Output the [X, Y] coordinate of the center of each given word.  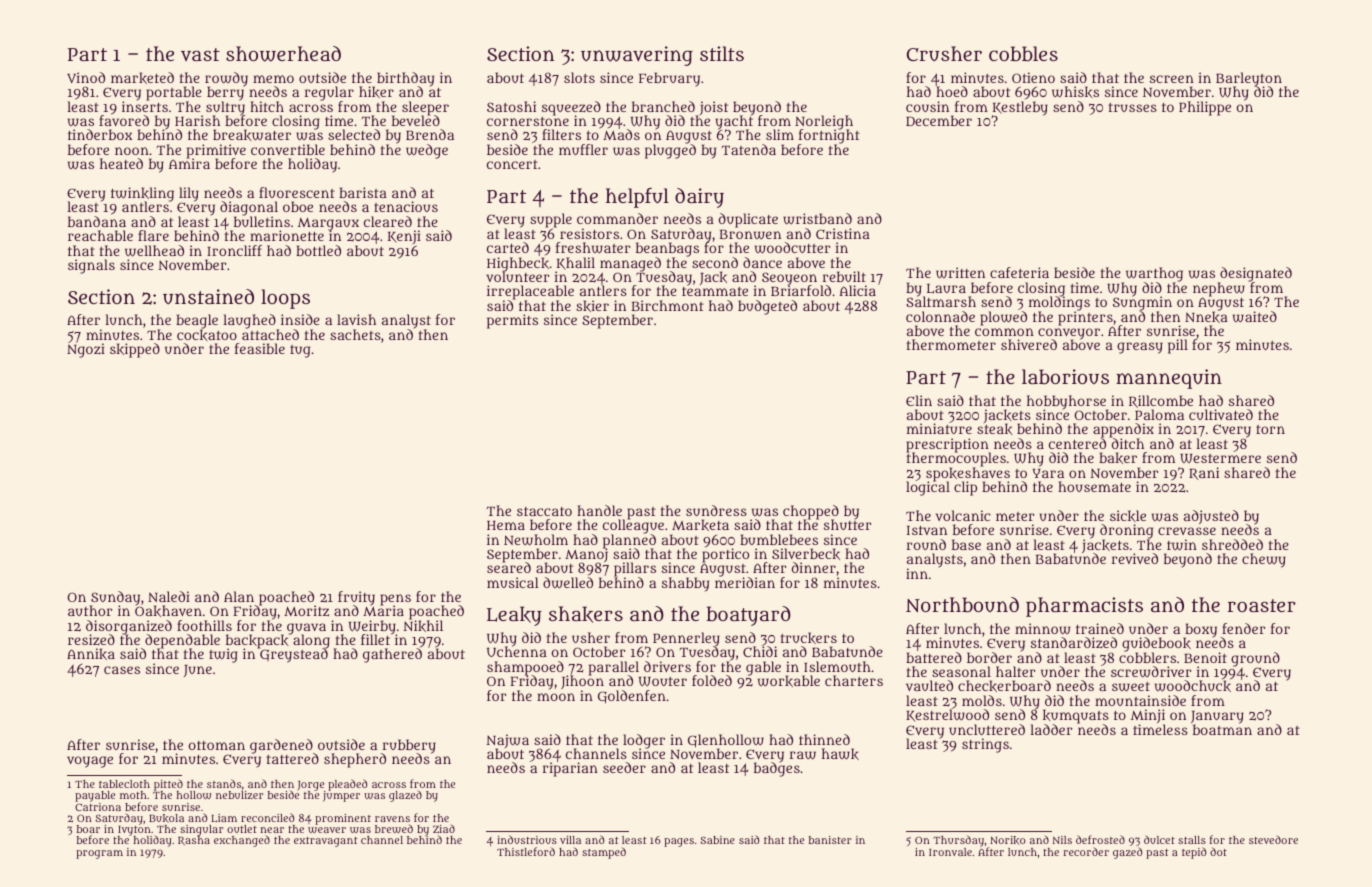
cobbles [1023, 53]
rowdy [226, 79]
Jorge [310, 786]
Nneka [1206, 317]
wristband [817, 219]
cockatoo [207, 335]
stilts [722, 53]
